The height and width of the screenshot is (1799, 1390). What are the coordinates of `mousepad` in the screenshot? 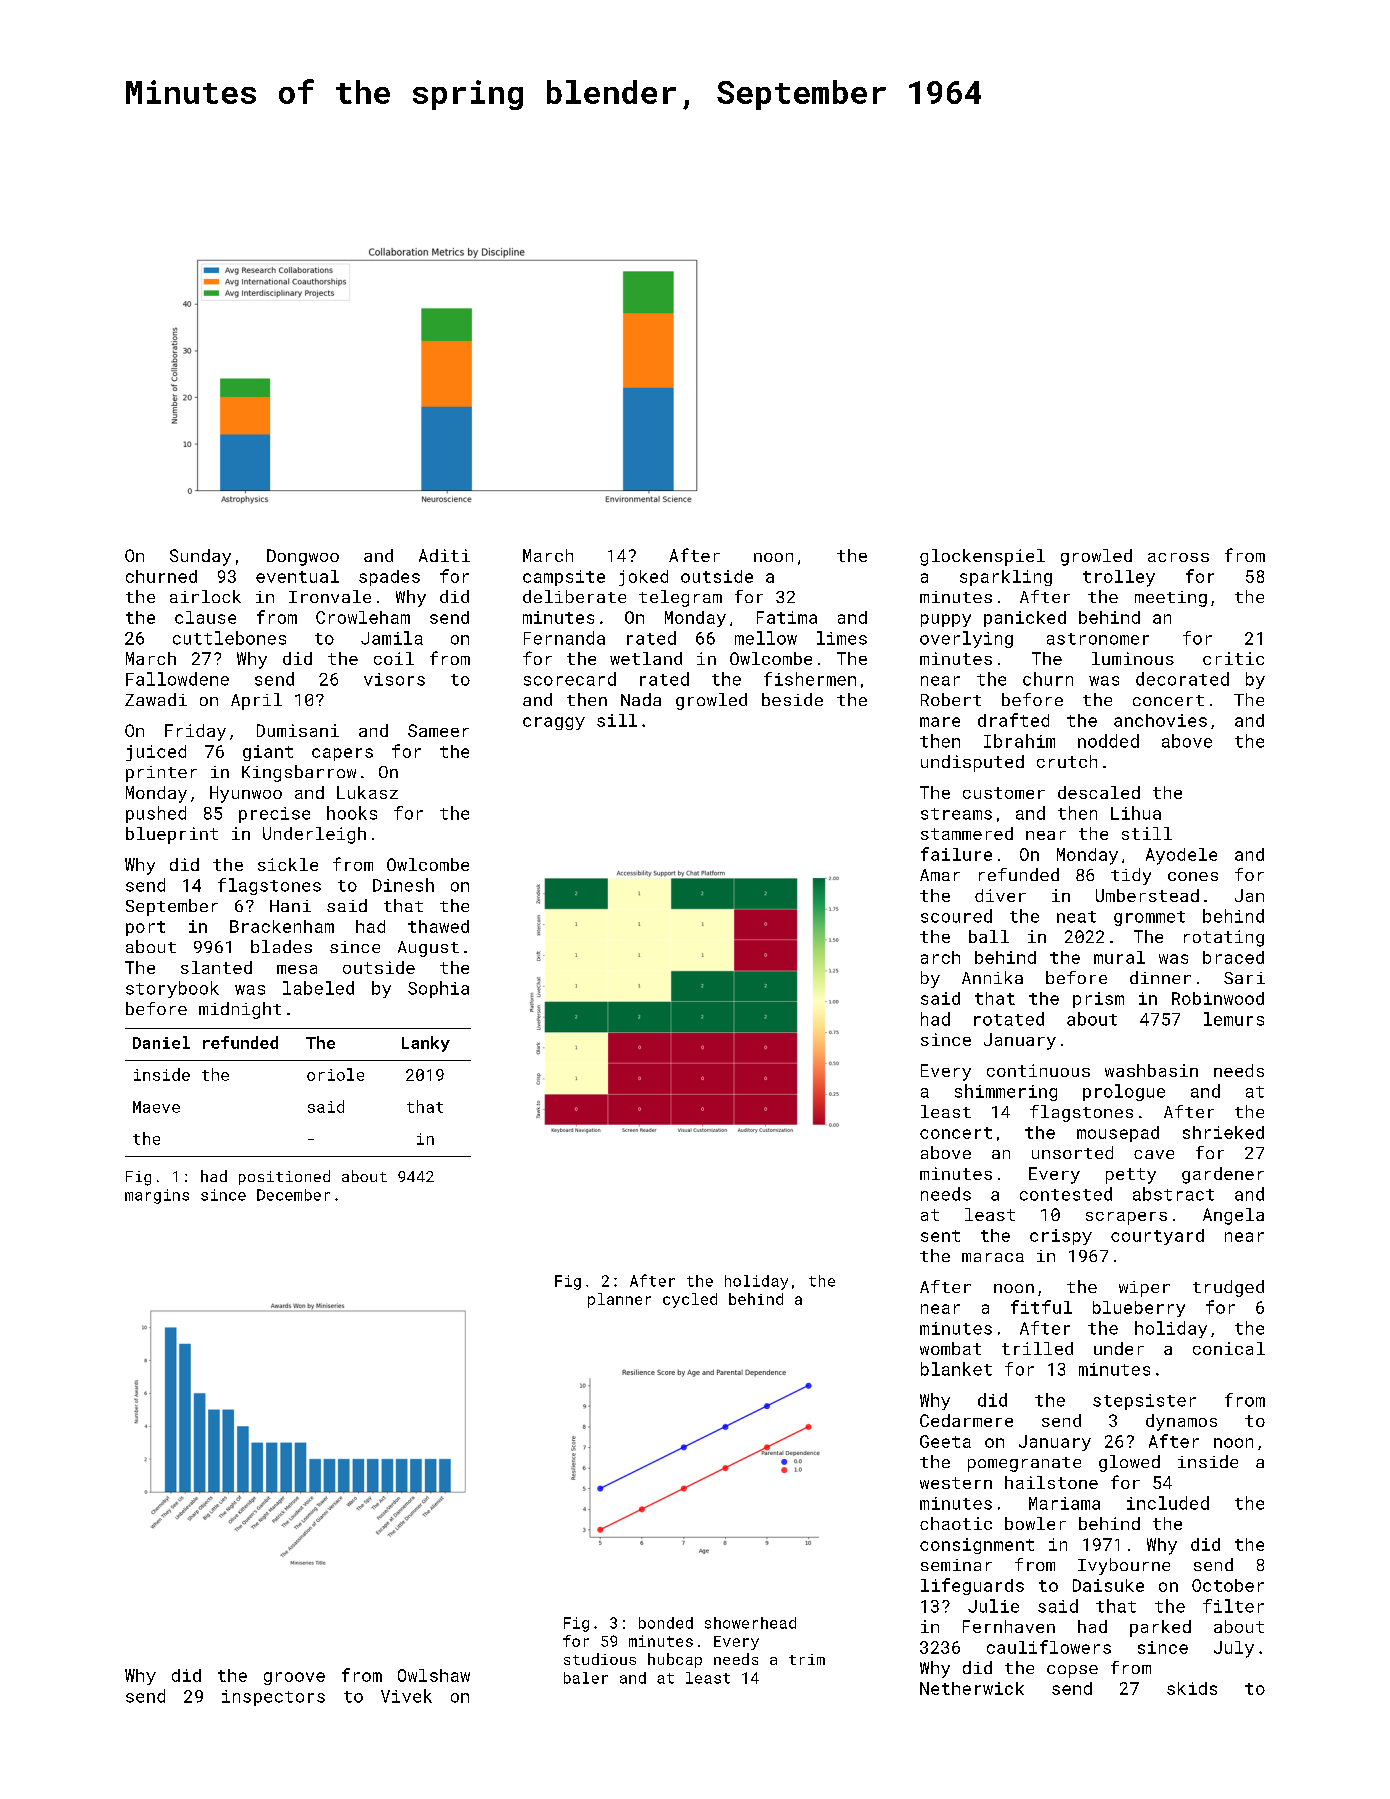 It's located at (1118, 1134).
